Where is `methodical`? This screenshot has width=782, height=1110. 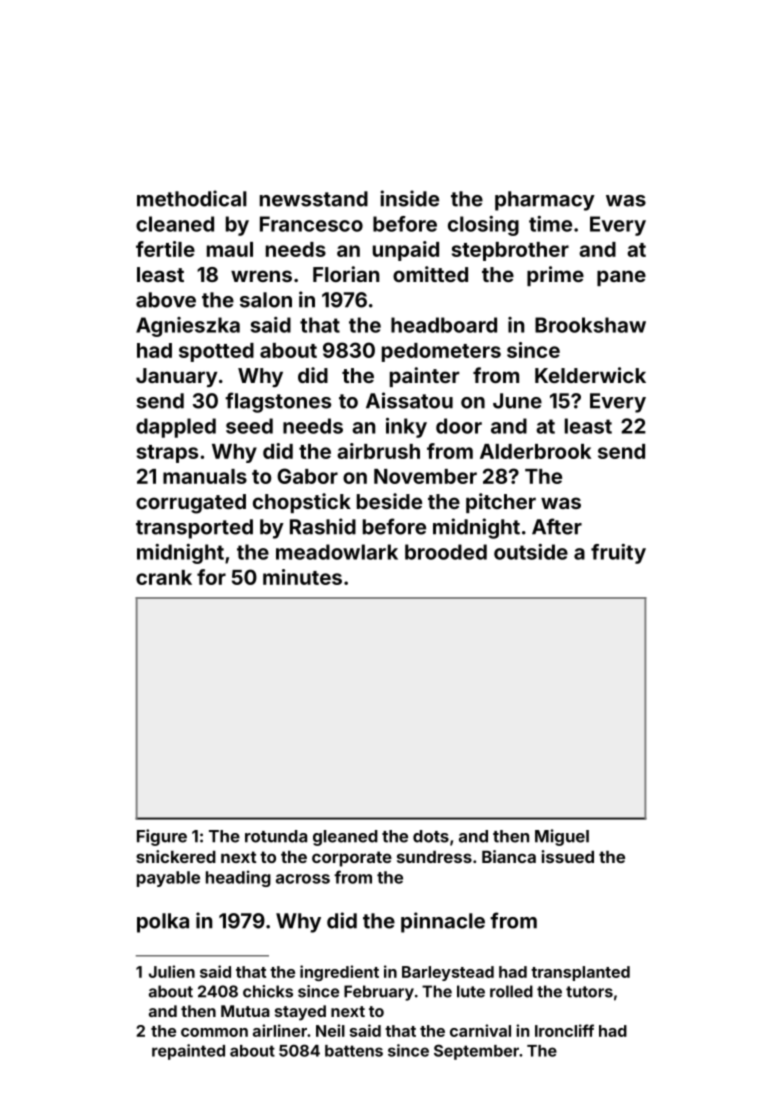 methodical is located at coordinates (192, 198).
